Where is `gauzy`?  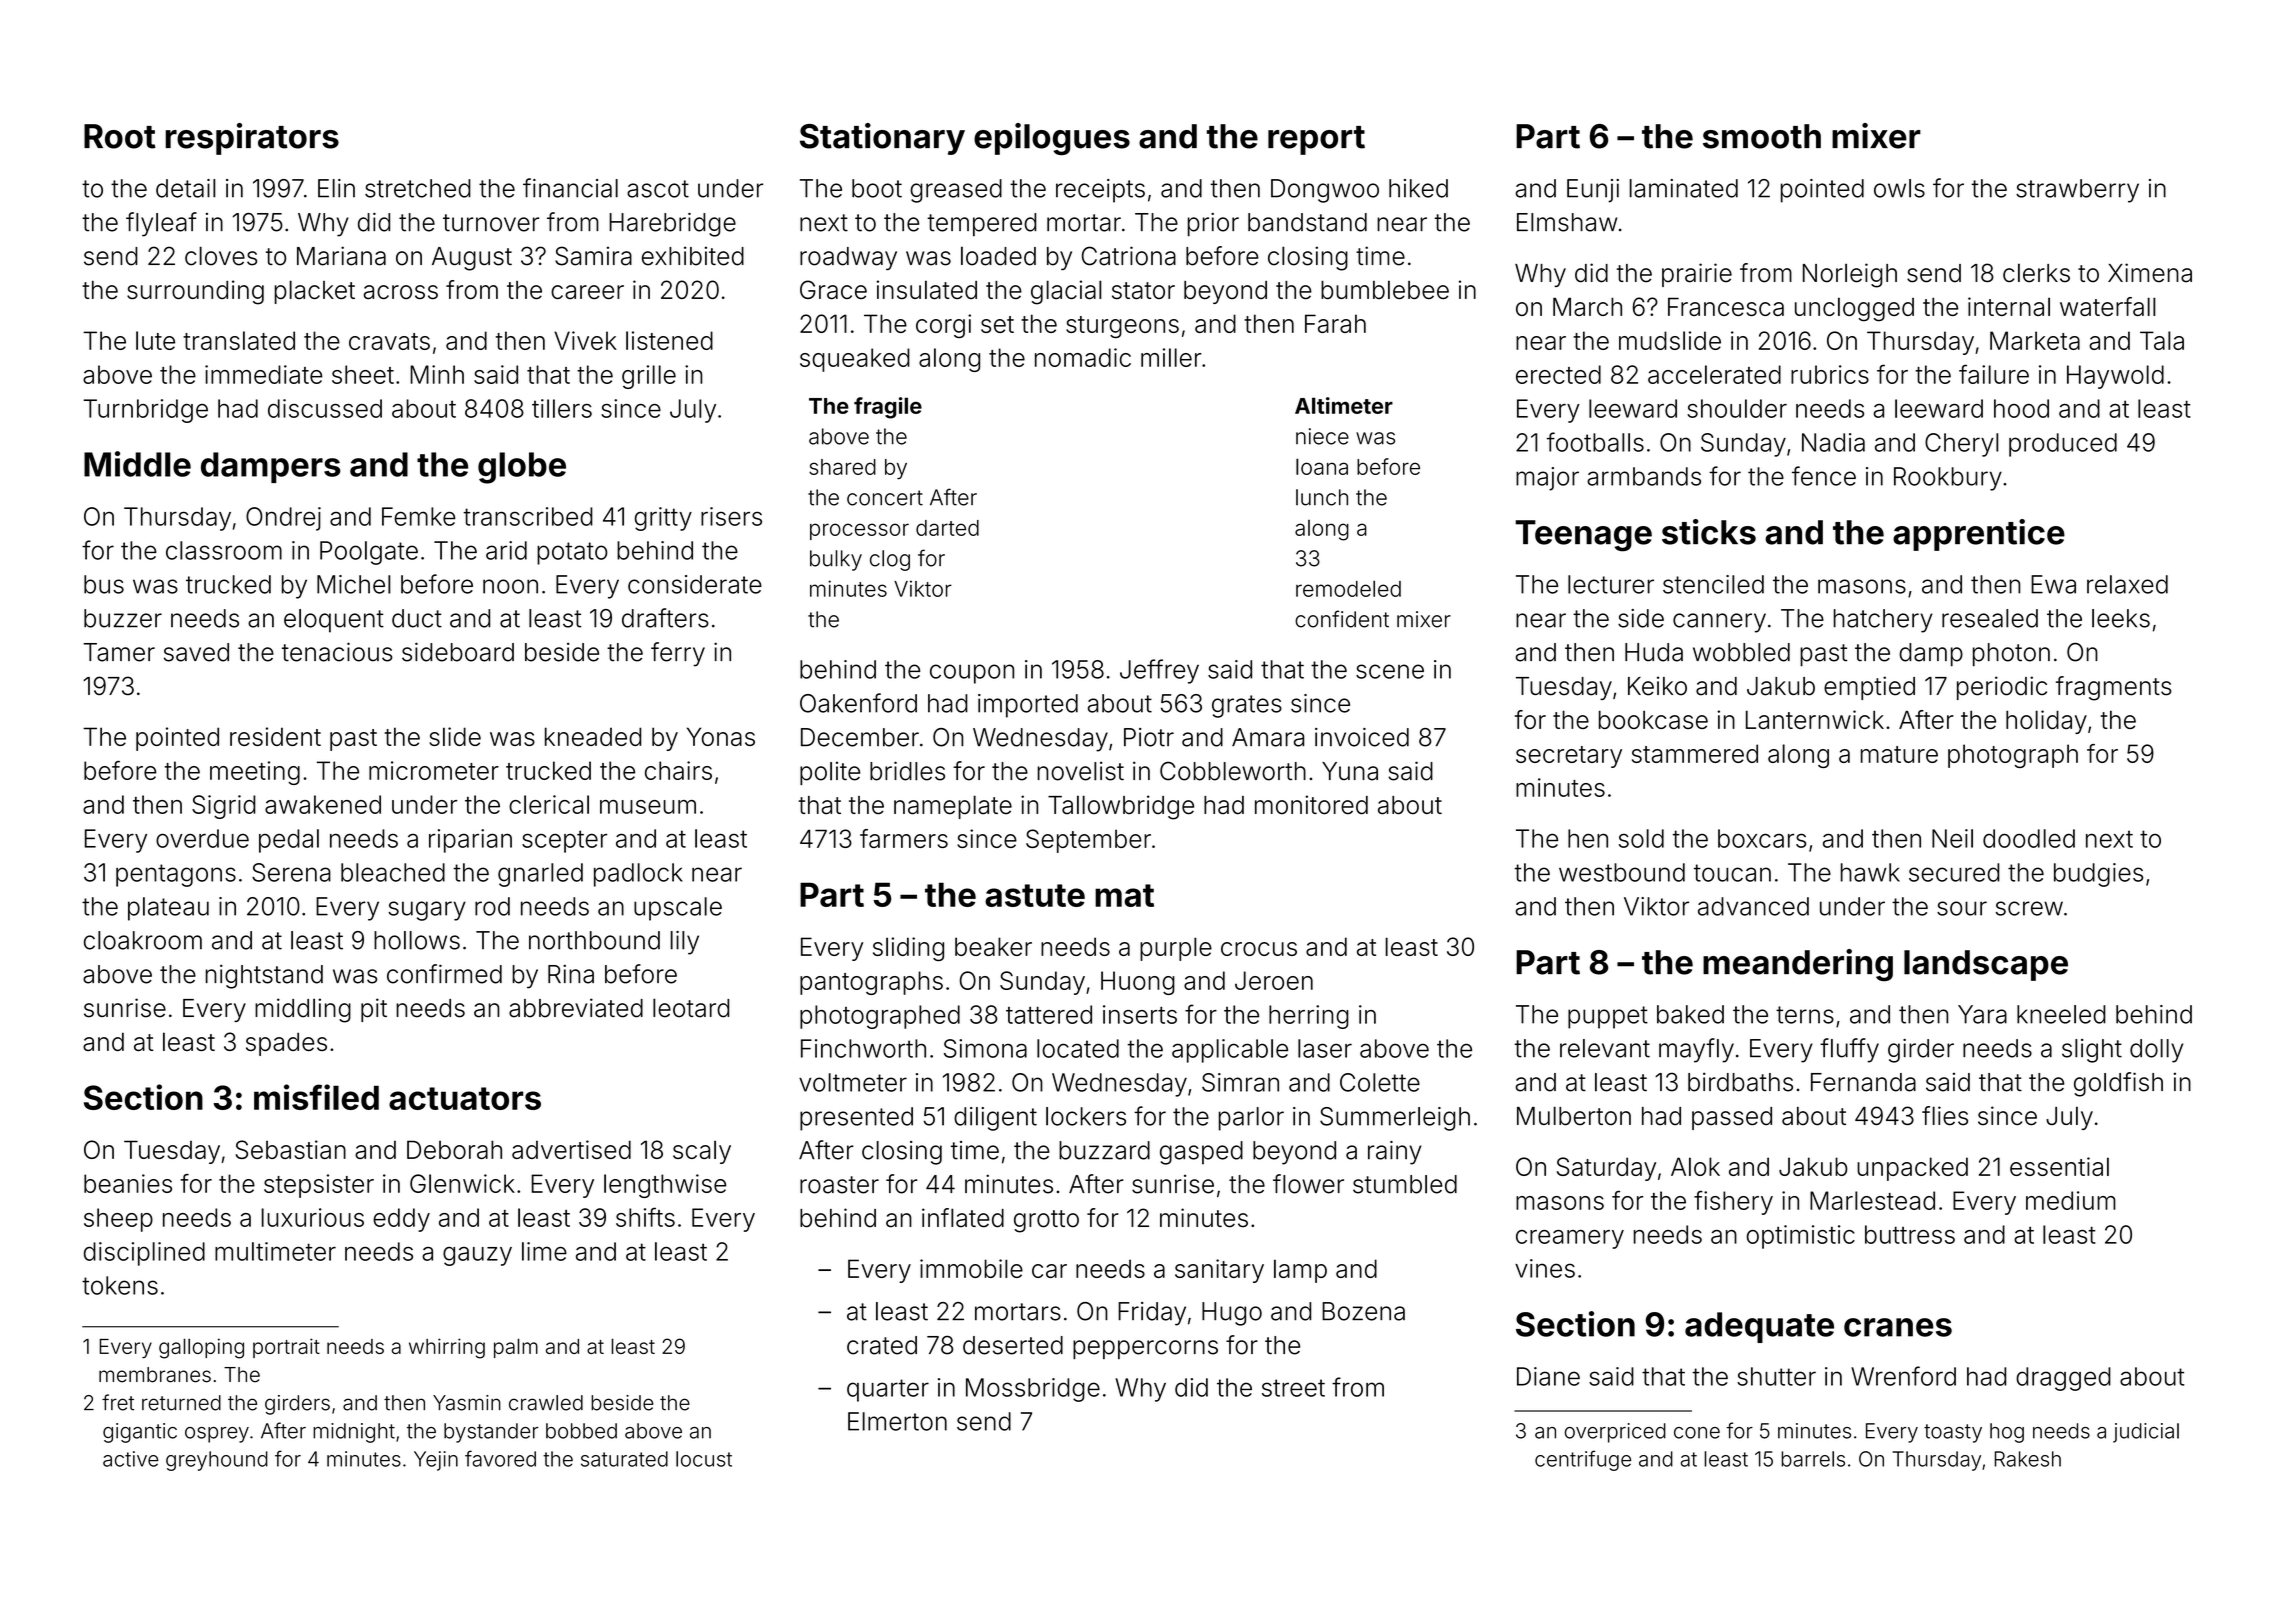 gauzy is located at coordinates (477, 1256).
